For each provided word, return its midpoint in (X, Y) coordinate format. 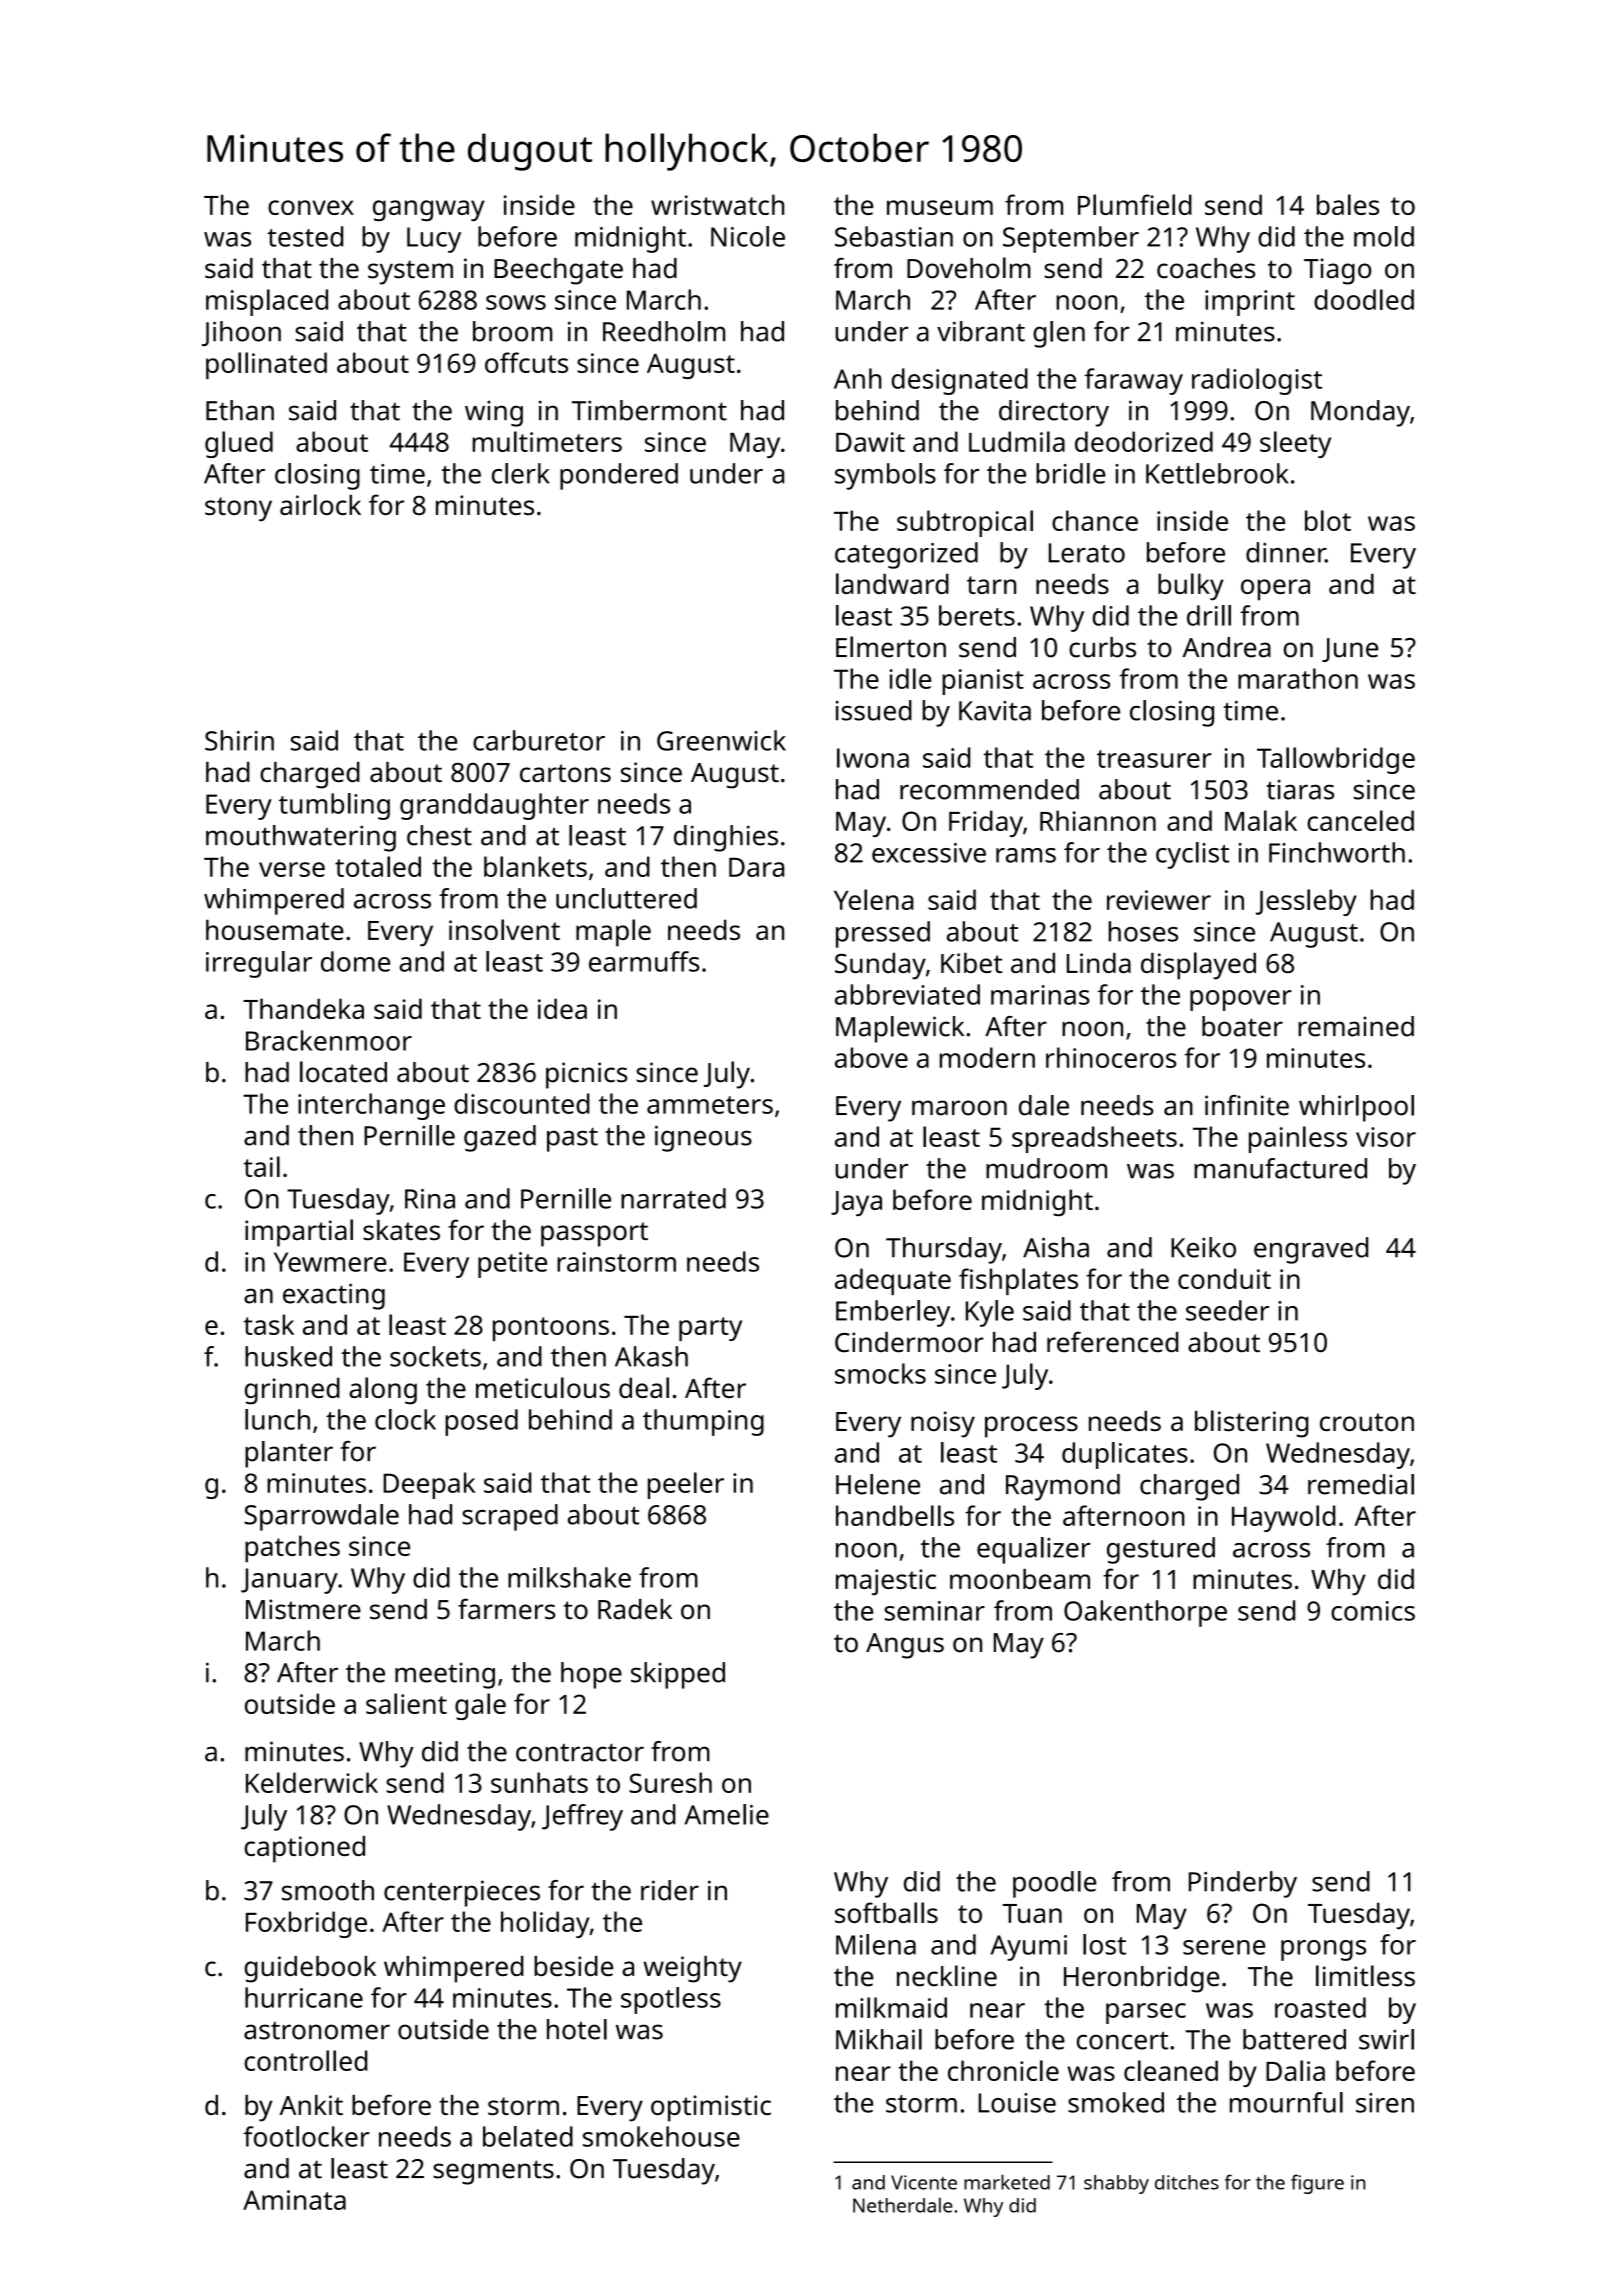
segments (493, 2172)
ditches (1187, 2182)
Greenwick (721, 740)
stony (238, 509)
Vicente (924, 2182)
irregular (259, 964)
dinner (1286, 552)
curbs (1102, 647)
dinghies (726, 838)
